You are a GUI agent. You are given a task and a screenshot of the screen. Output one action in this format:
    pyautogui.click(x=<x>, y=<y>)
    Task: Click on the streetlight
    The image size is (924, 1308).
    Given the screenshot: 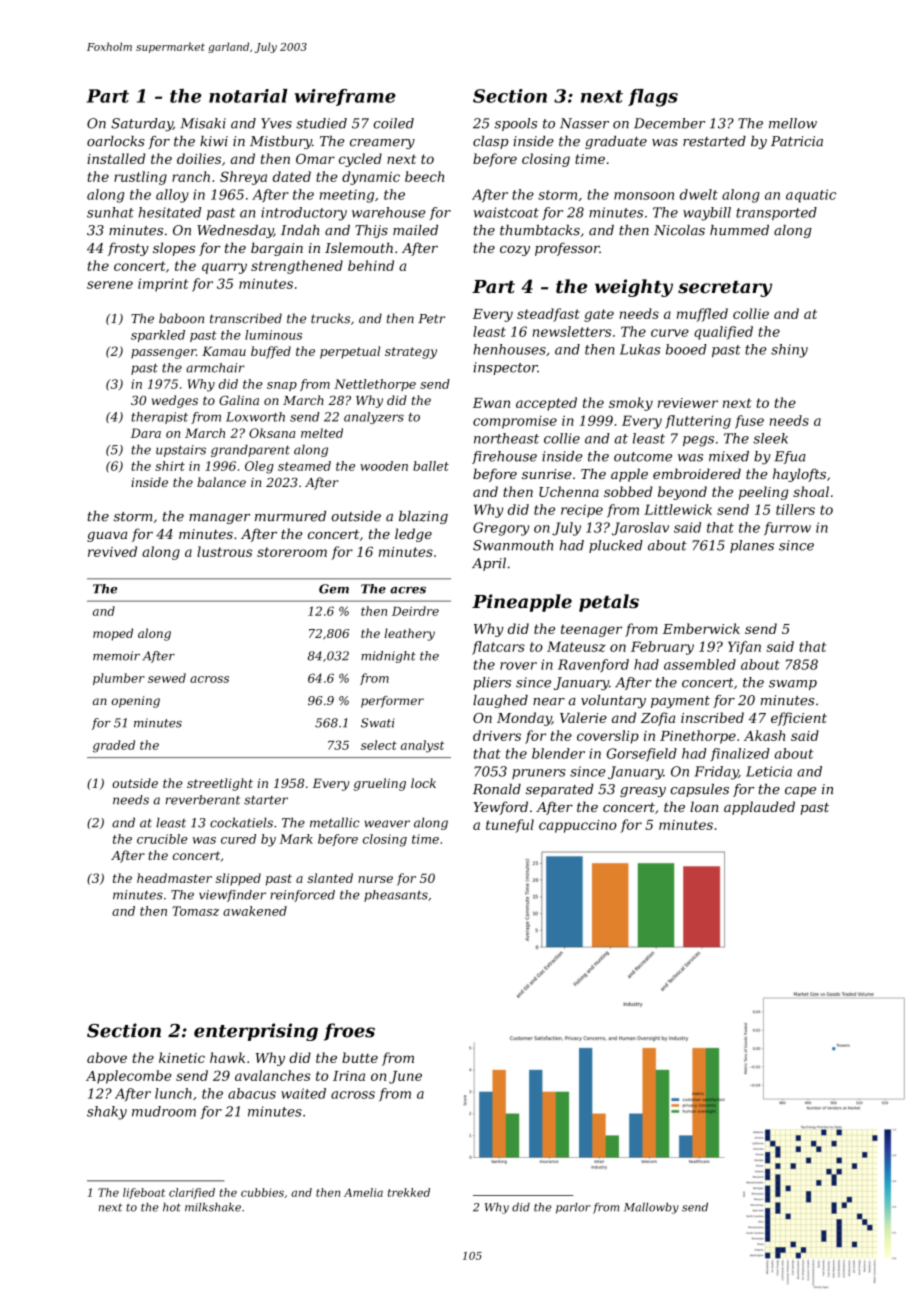 What is the action you would take?
    pyautogui.click(x=220, y=784)
